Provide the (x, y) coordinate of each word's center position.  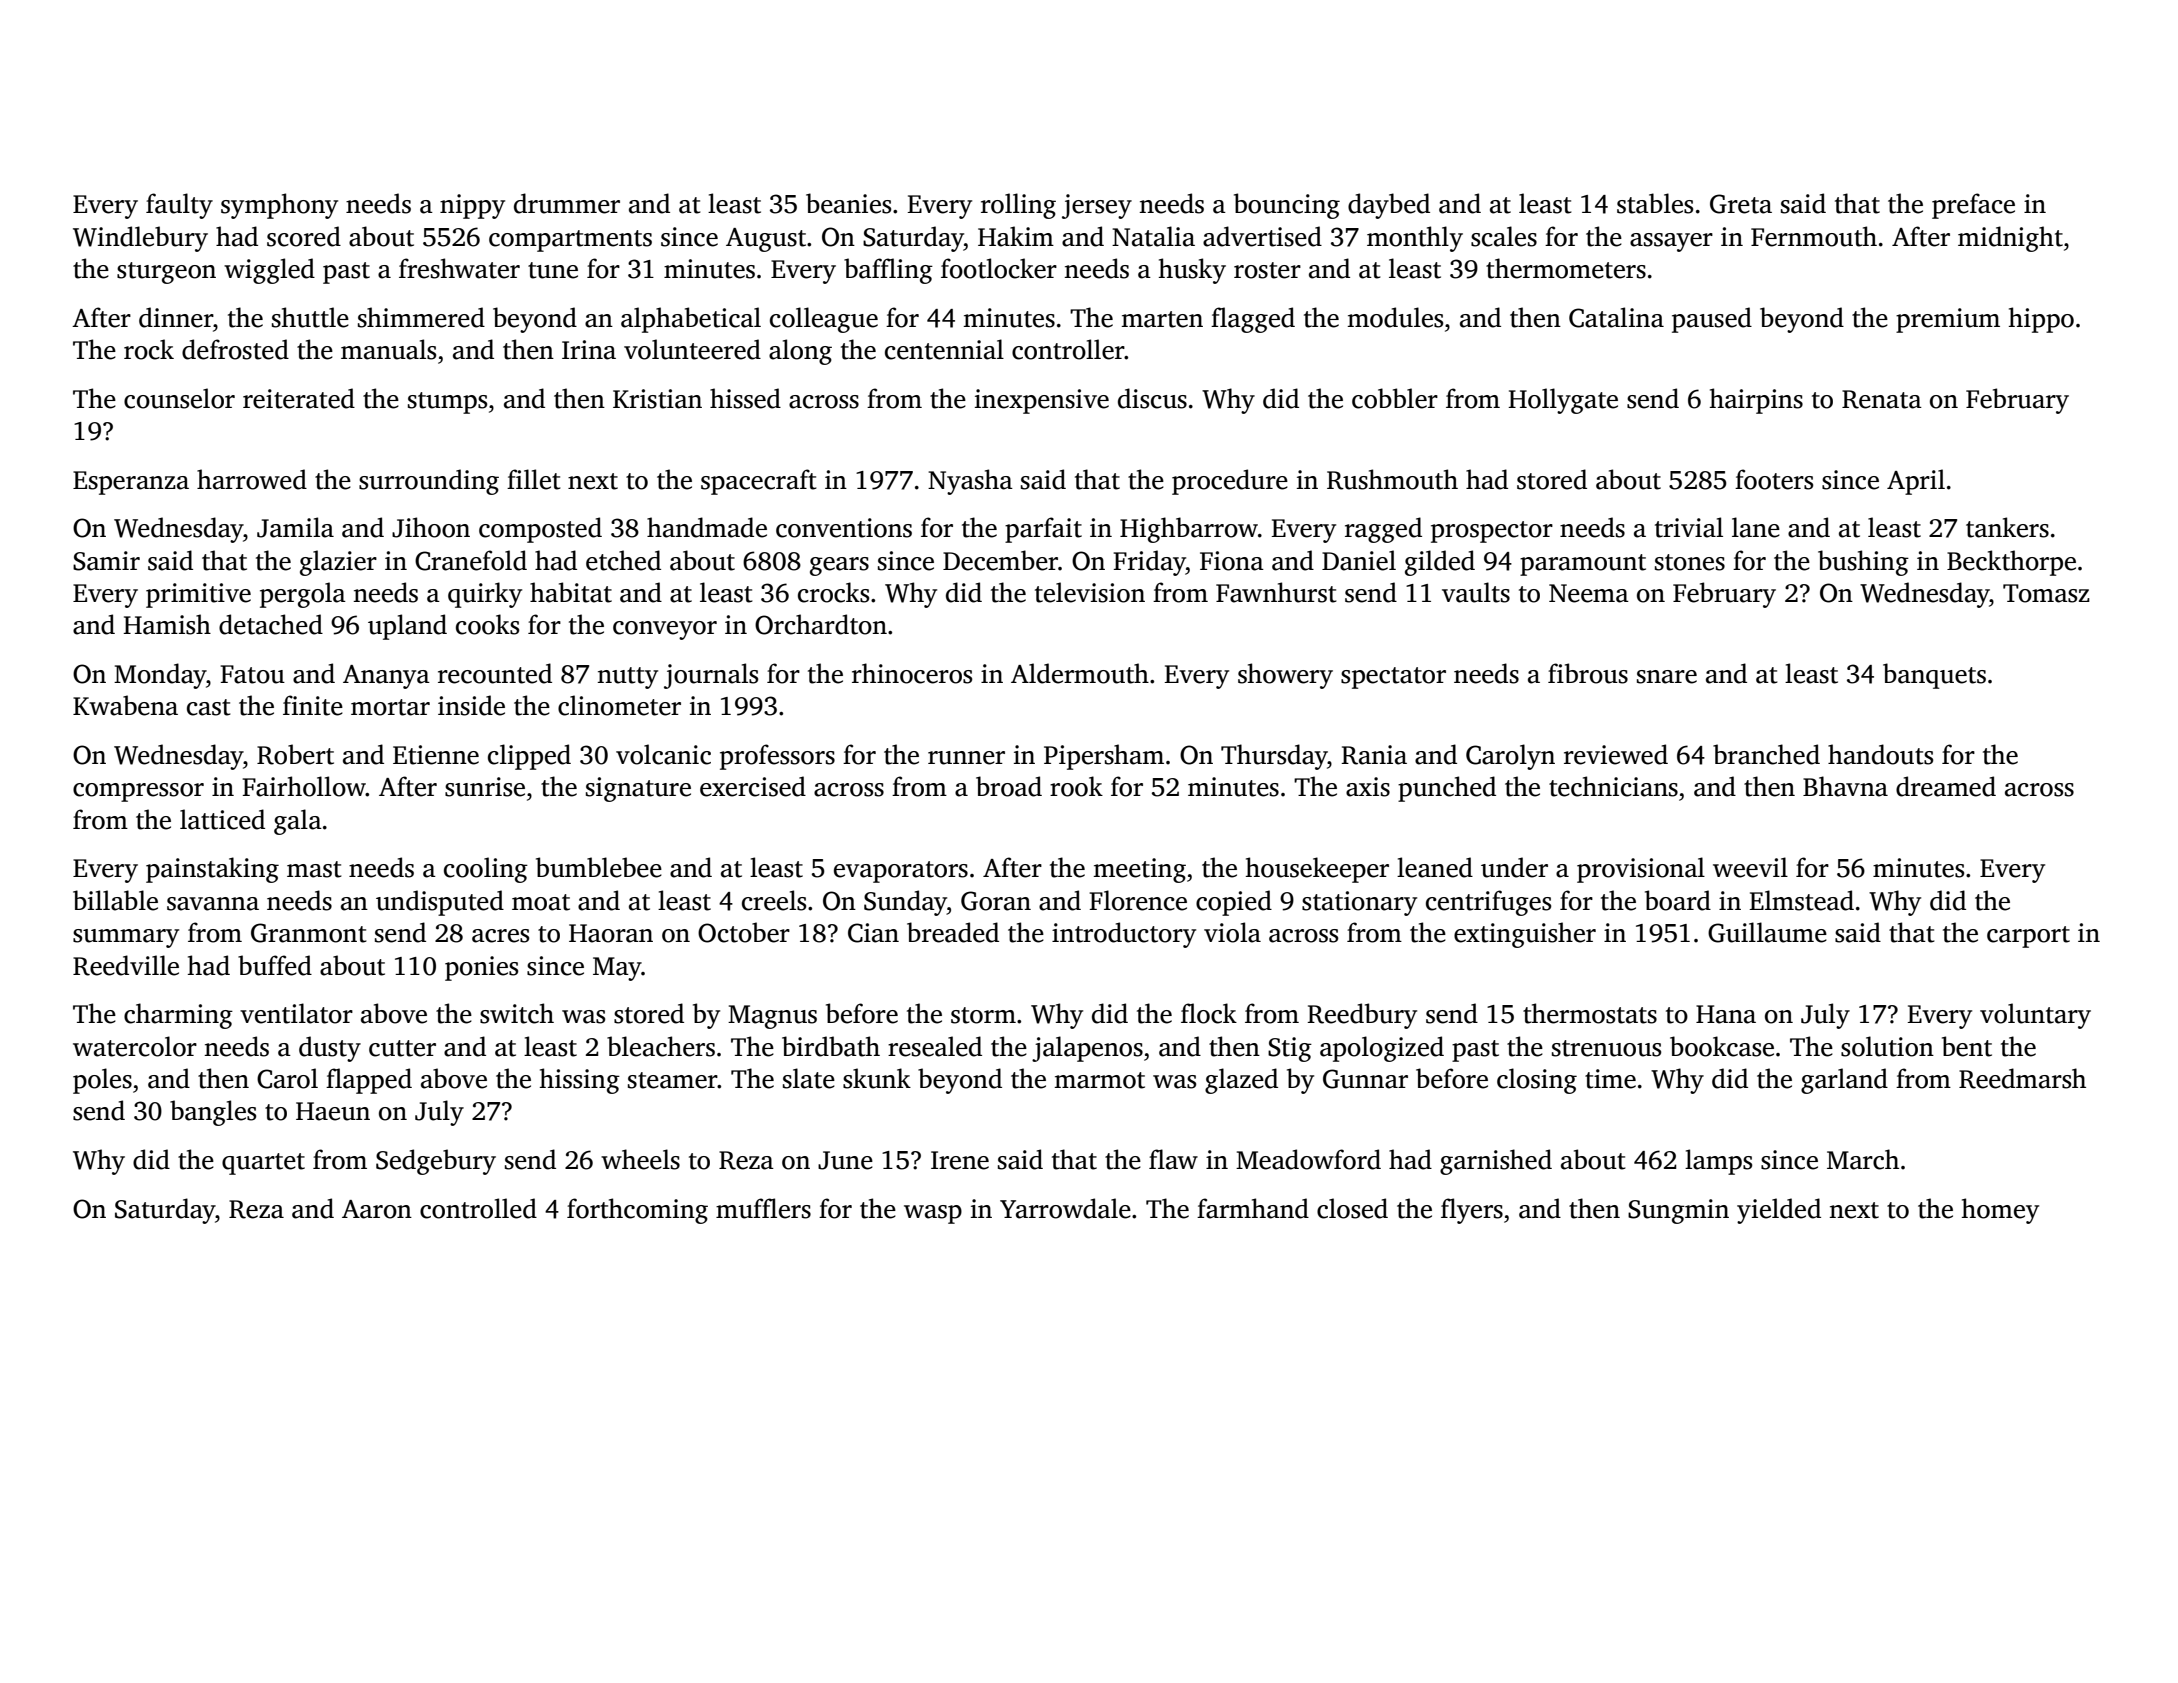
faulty (179, 206)
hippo (2041, 320)
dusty (330, 1049)
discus (1152, 398)
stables (1655, 203)
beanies (848, 203)
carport (2028, 937)
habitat (571, 592)
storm (983, 1015)
